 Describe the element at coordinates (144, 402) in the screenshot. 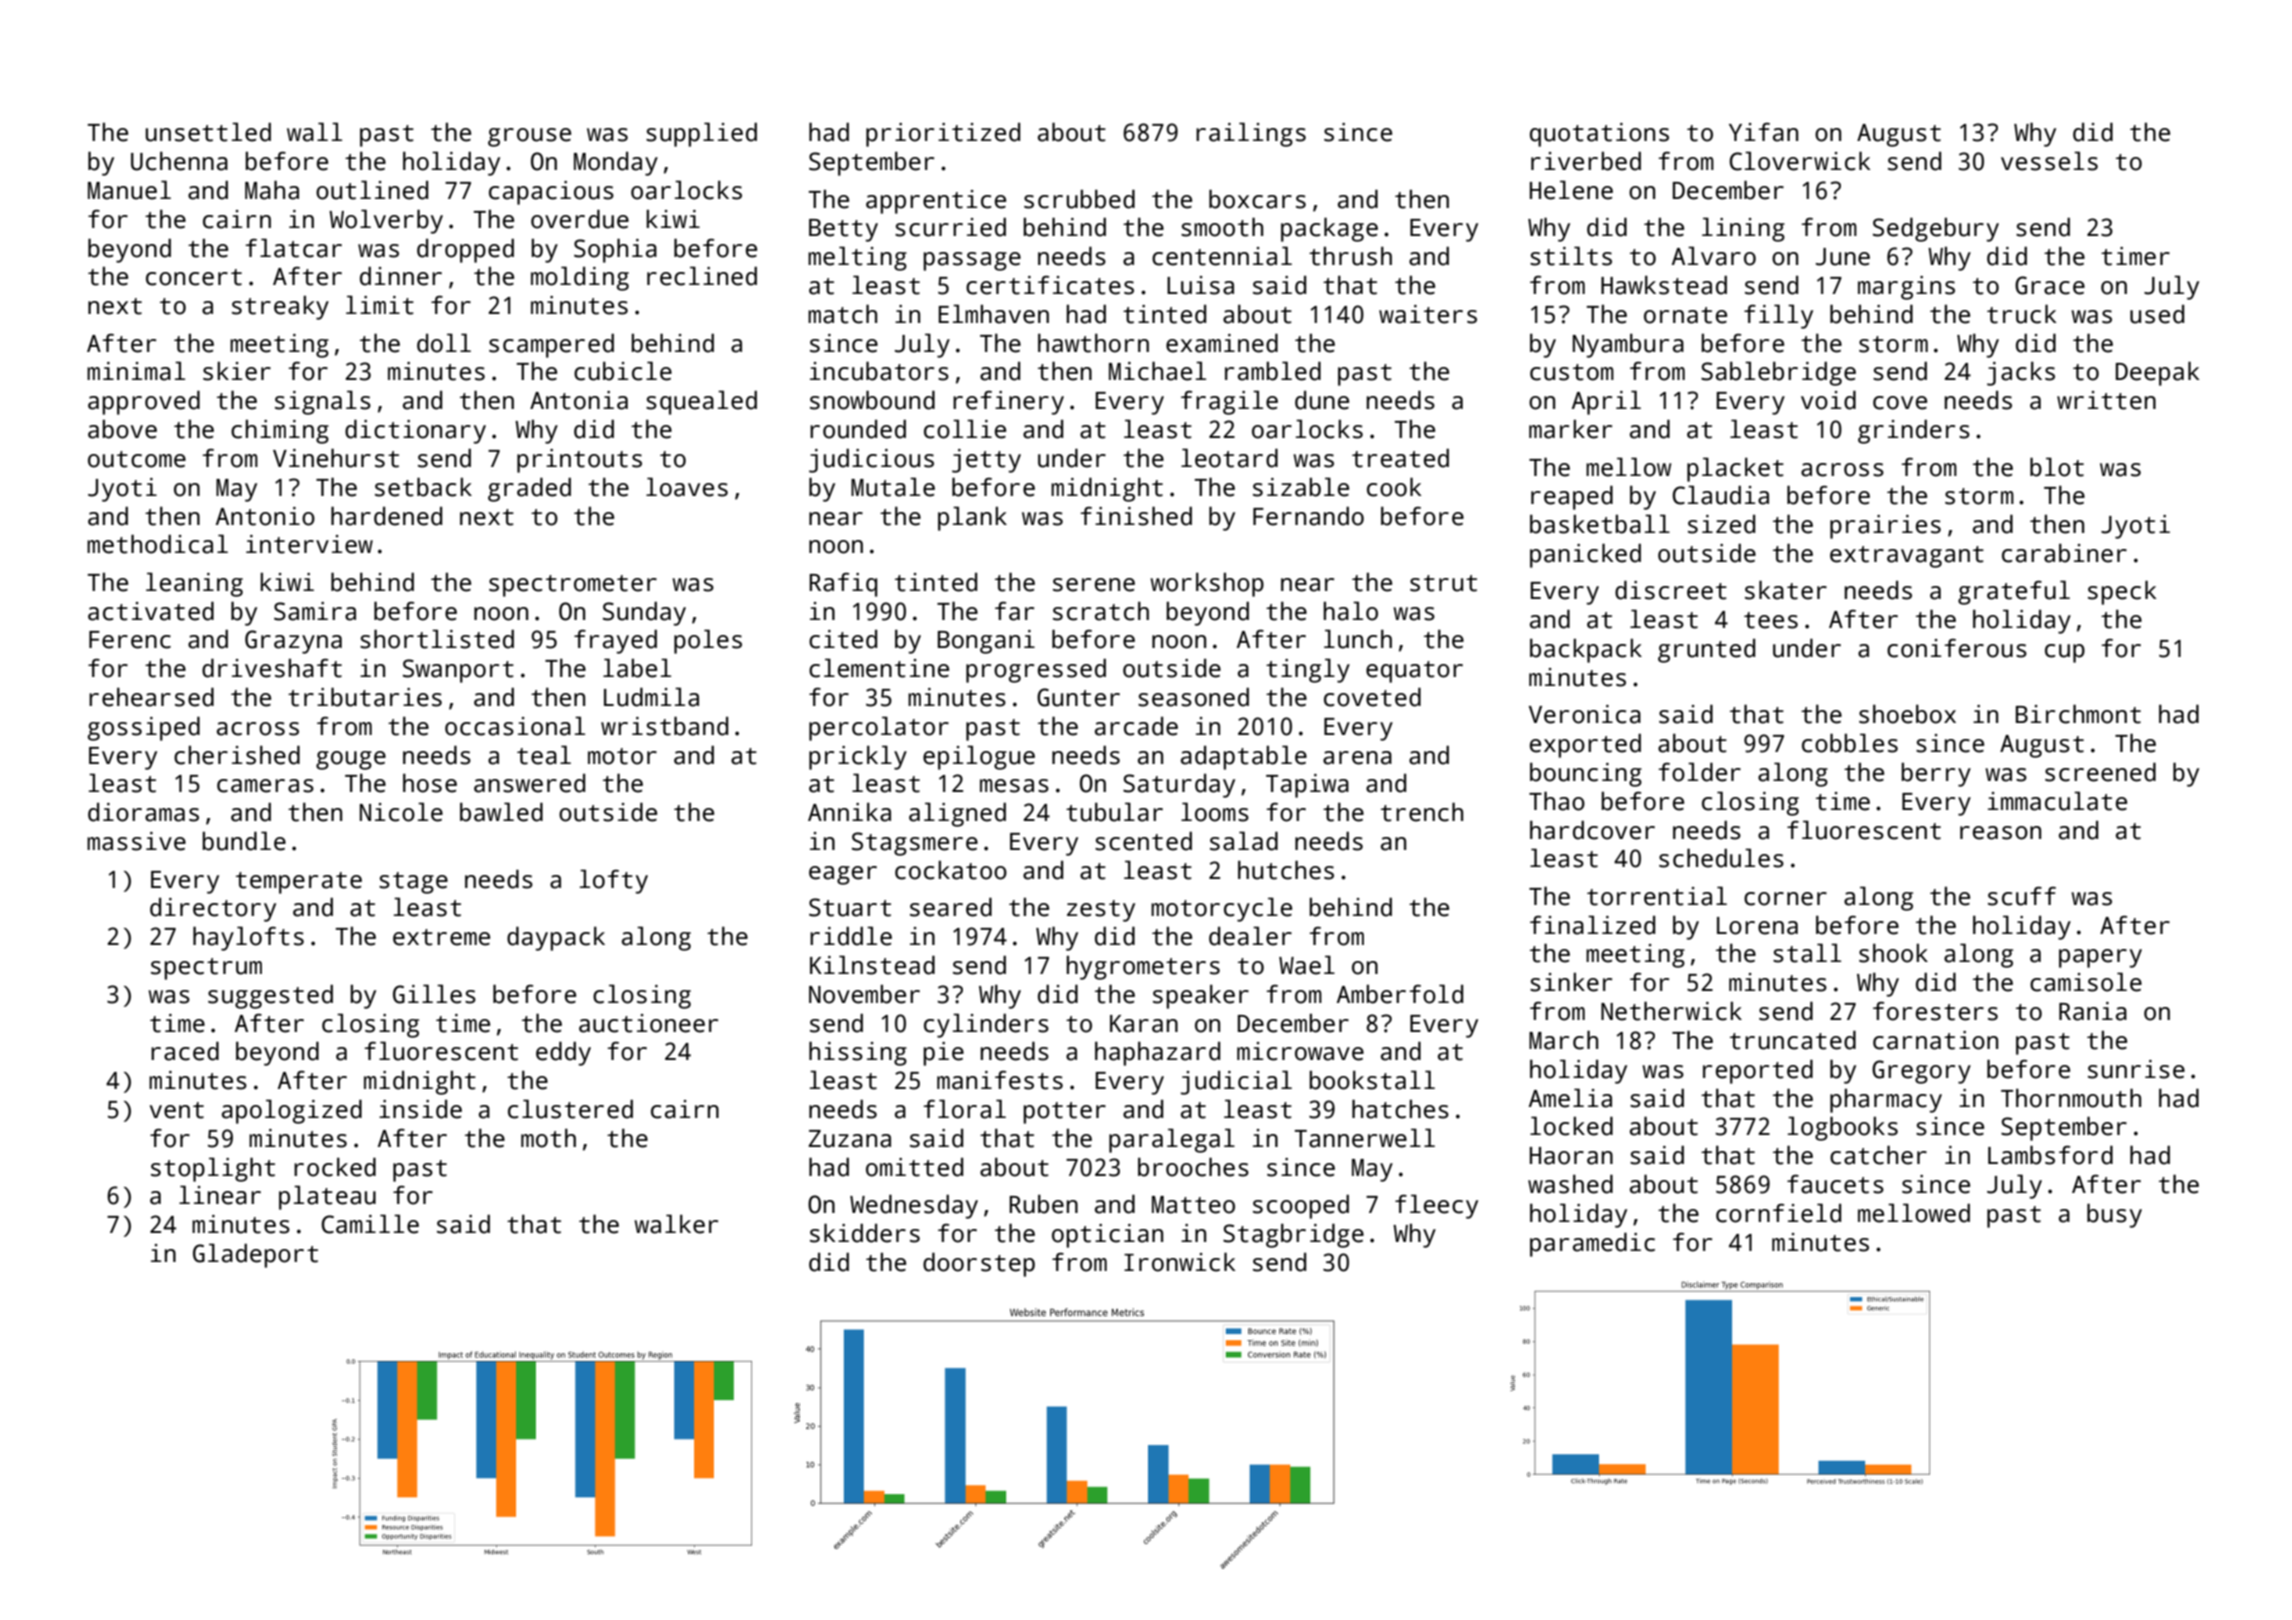

I see `approved` at that location.
